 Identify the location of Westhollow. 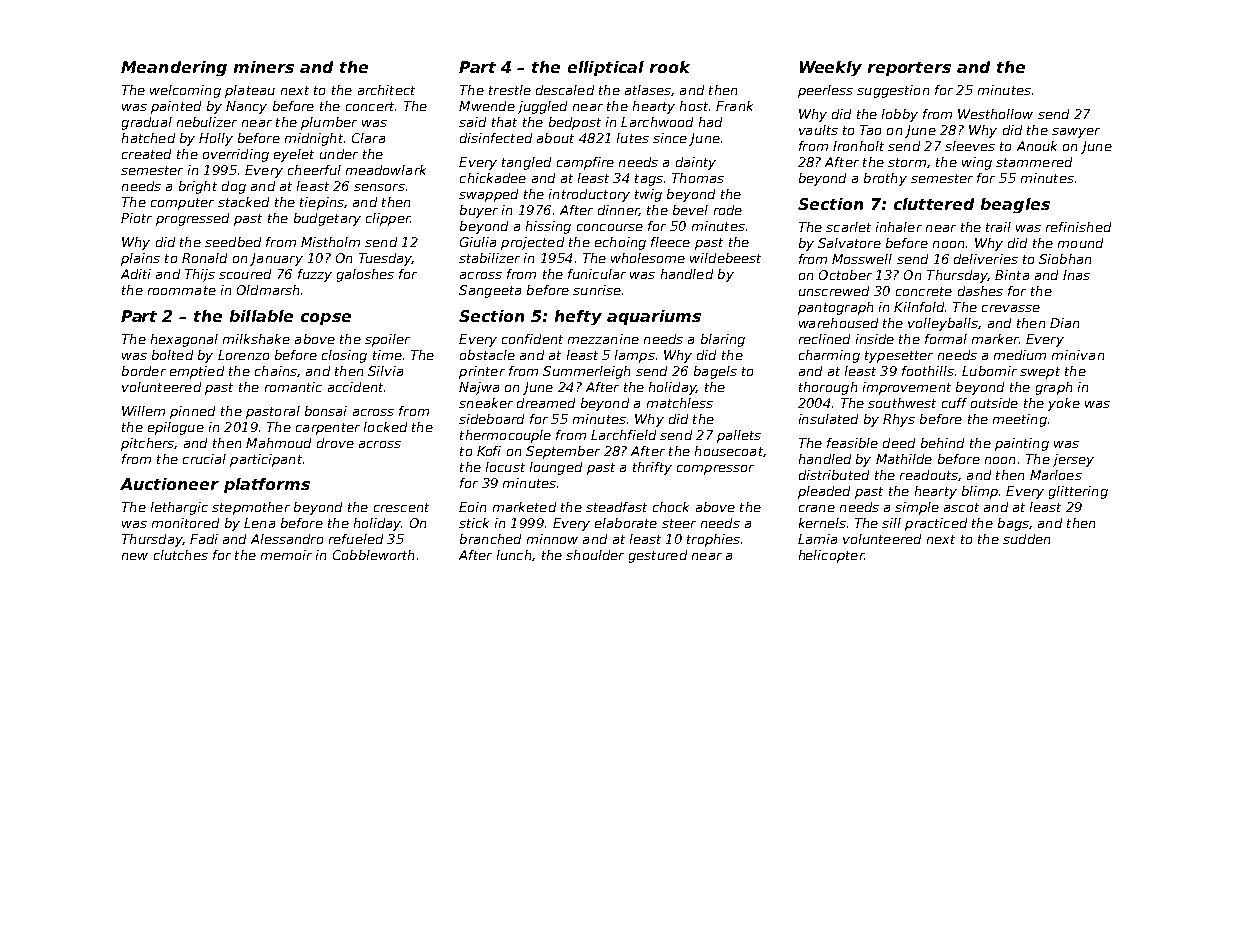
(995, 114).
